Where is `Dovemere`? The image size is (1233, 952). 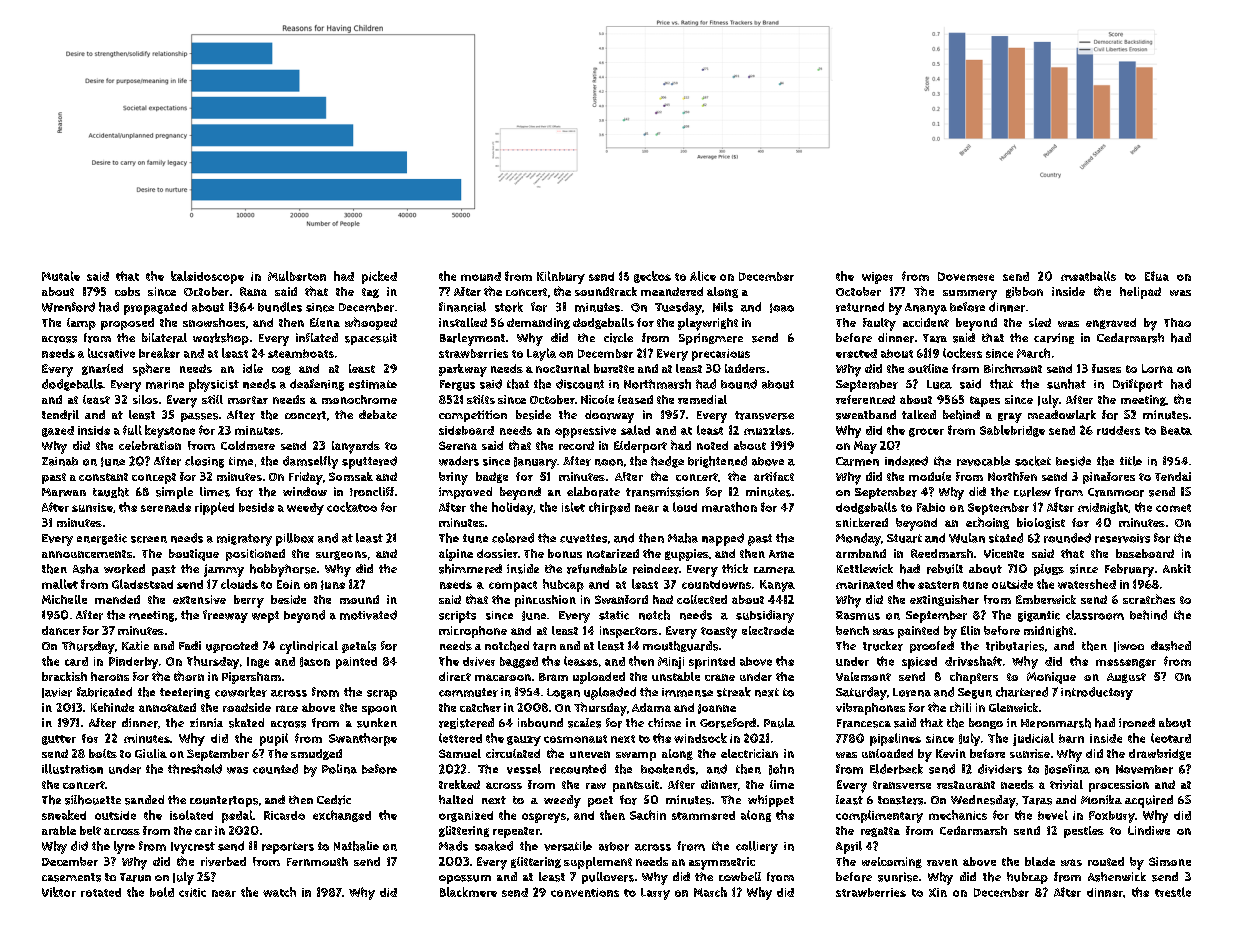 Dovemere is located at coordinates (966, 276).
